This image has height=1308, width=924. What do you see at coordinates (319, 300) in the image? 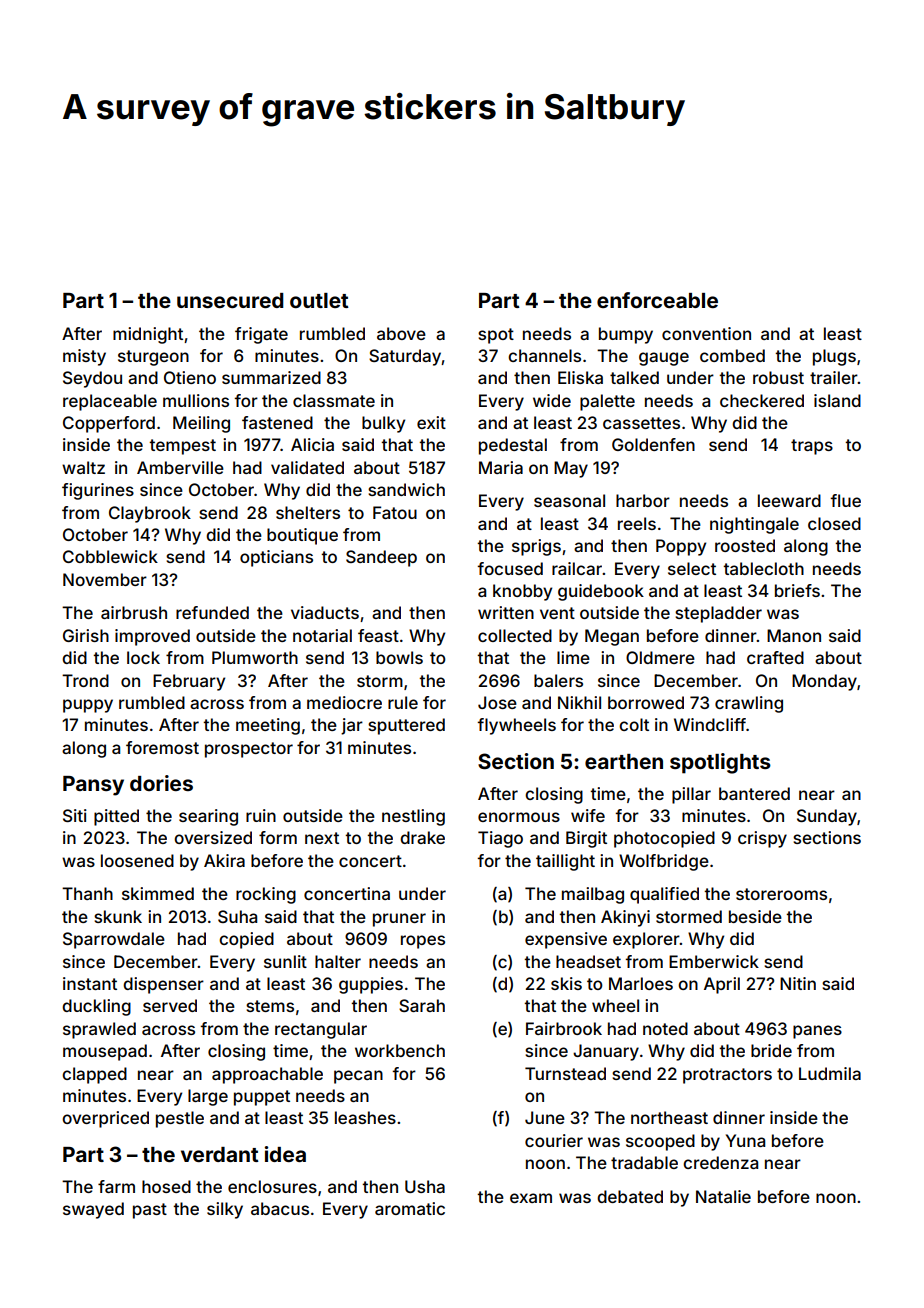
I see `outlet` at bounding box center [319, 300].
